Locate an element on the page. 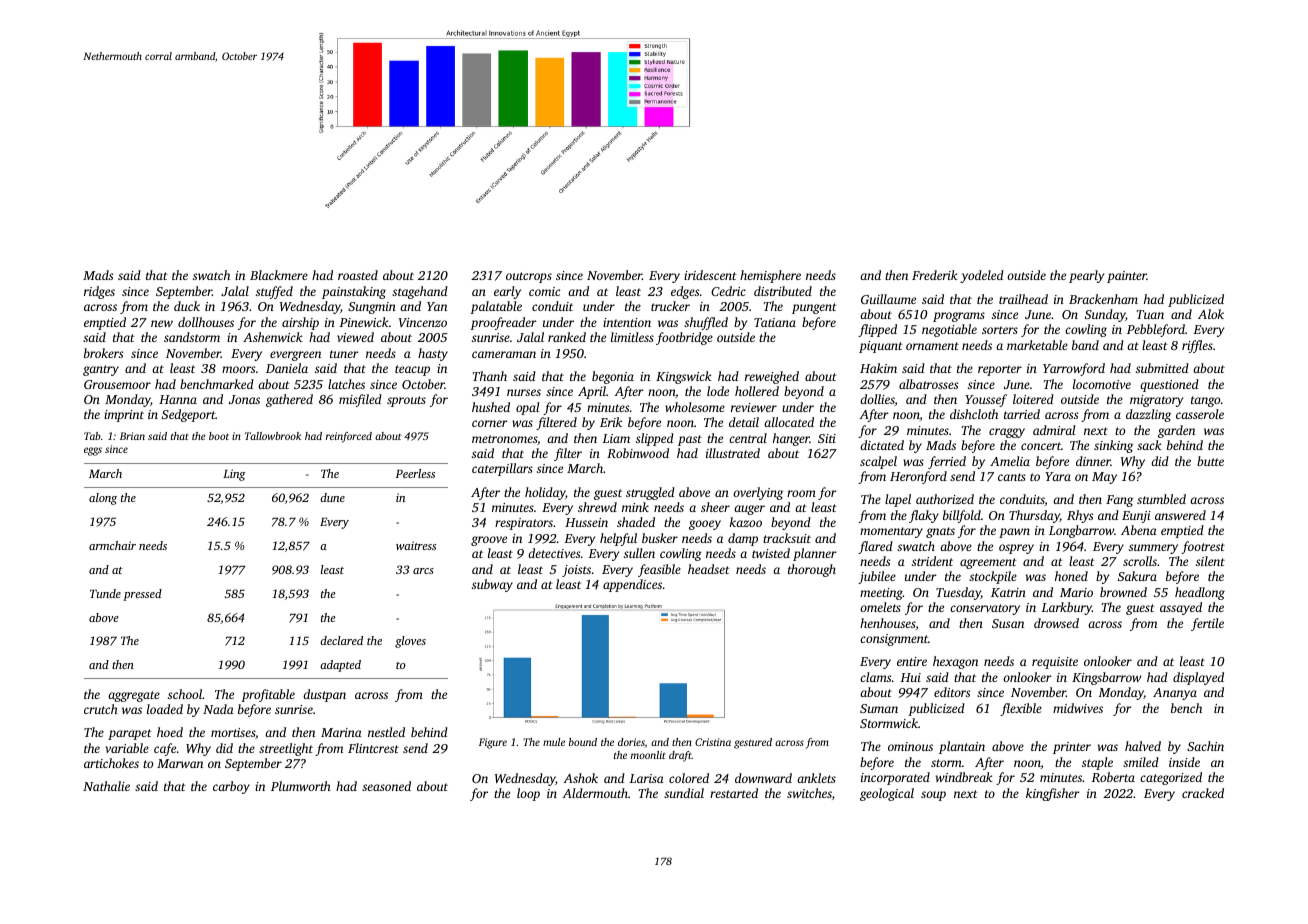  omelets is located at coordinates (880, 607).
